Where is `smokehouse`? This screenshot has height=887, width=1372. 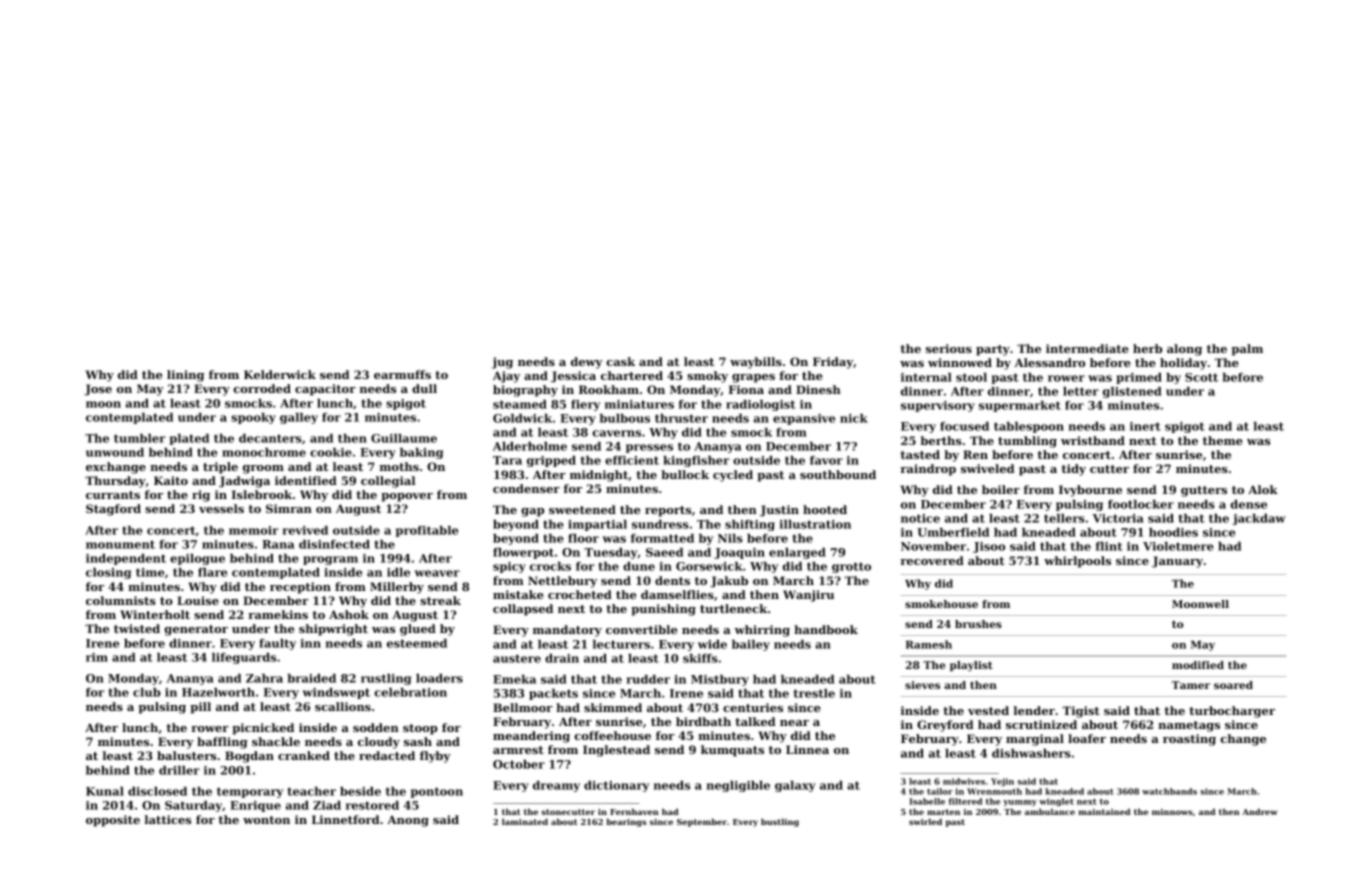 smokehouse is located at coordinates (941, 604).
